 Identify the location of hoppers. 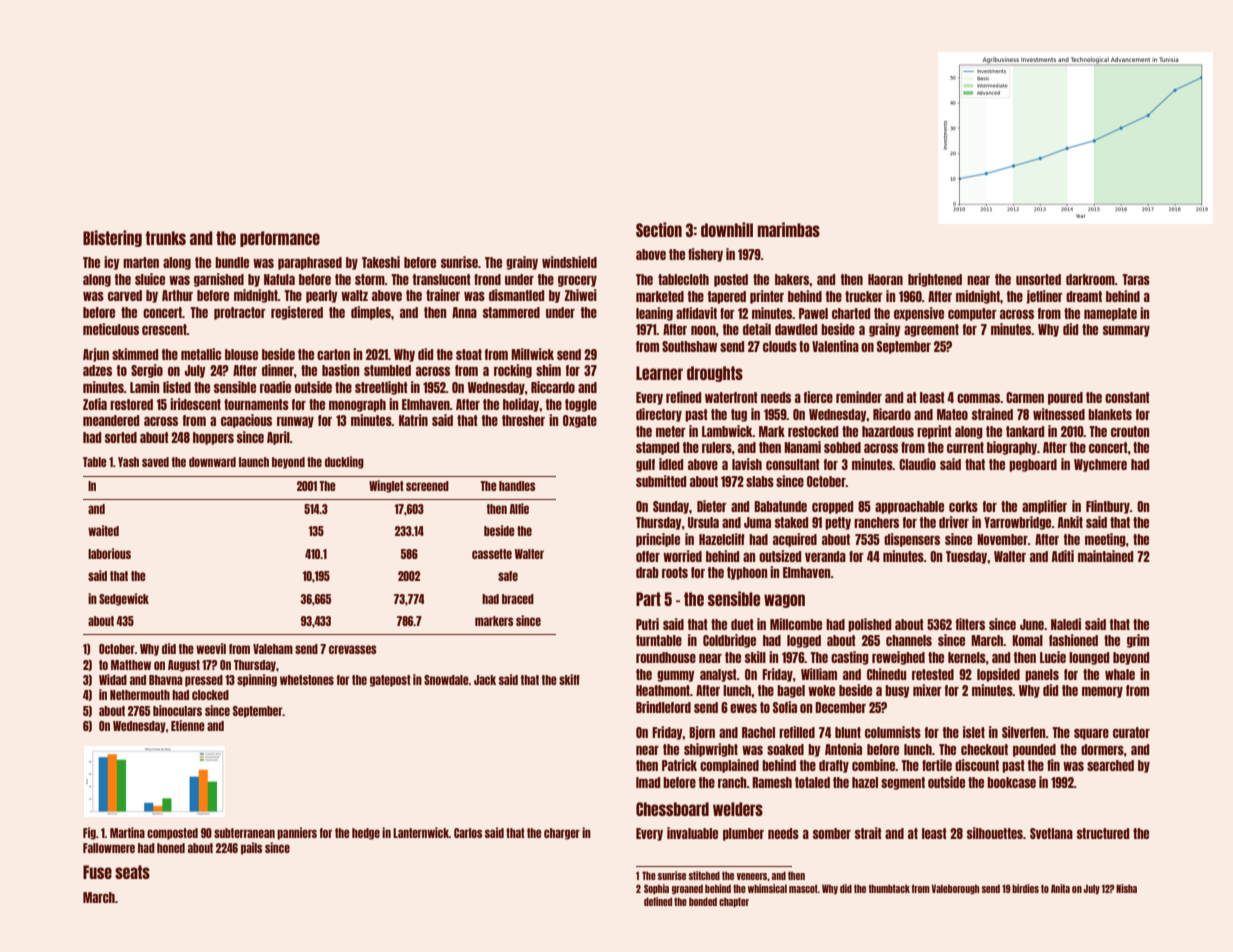
(213, 438).
